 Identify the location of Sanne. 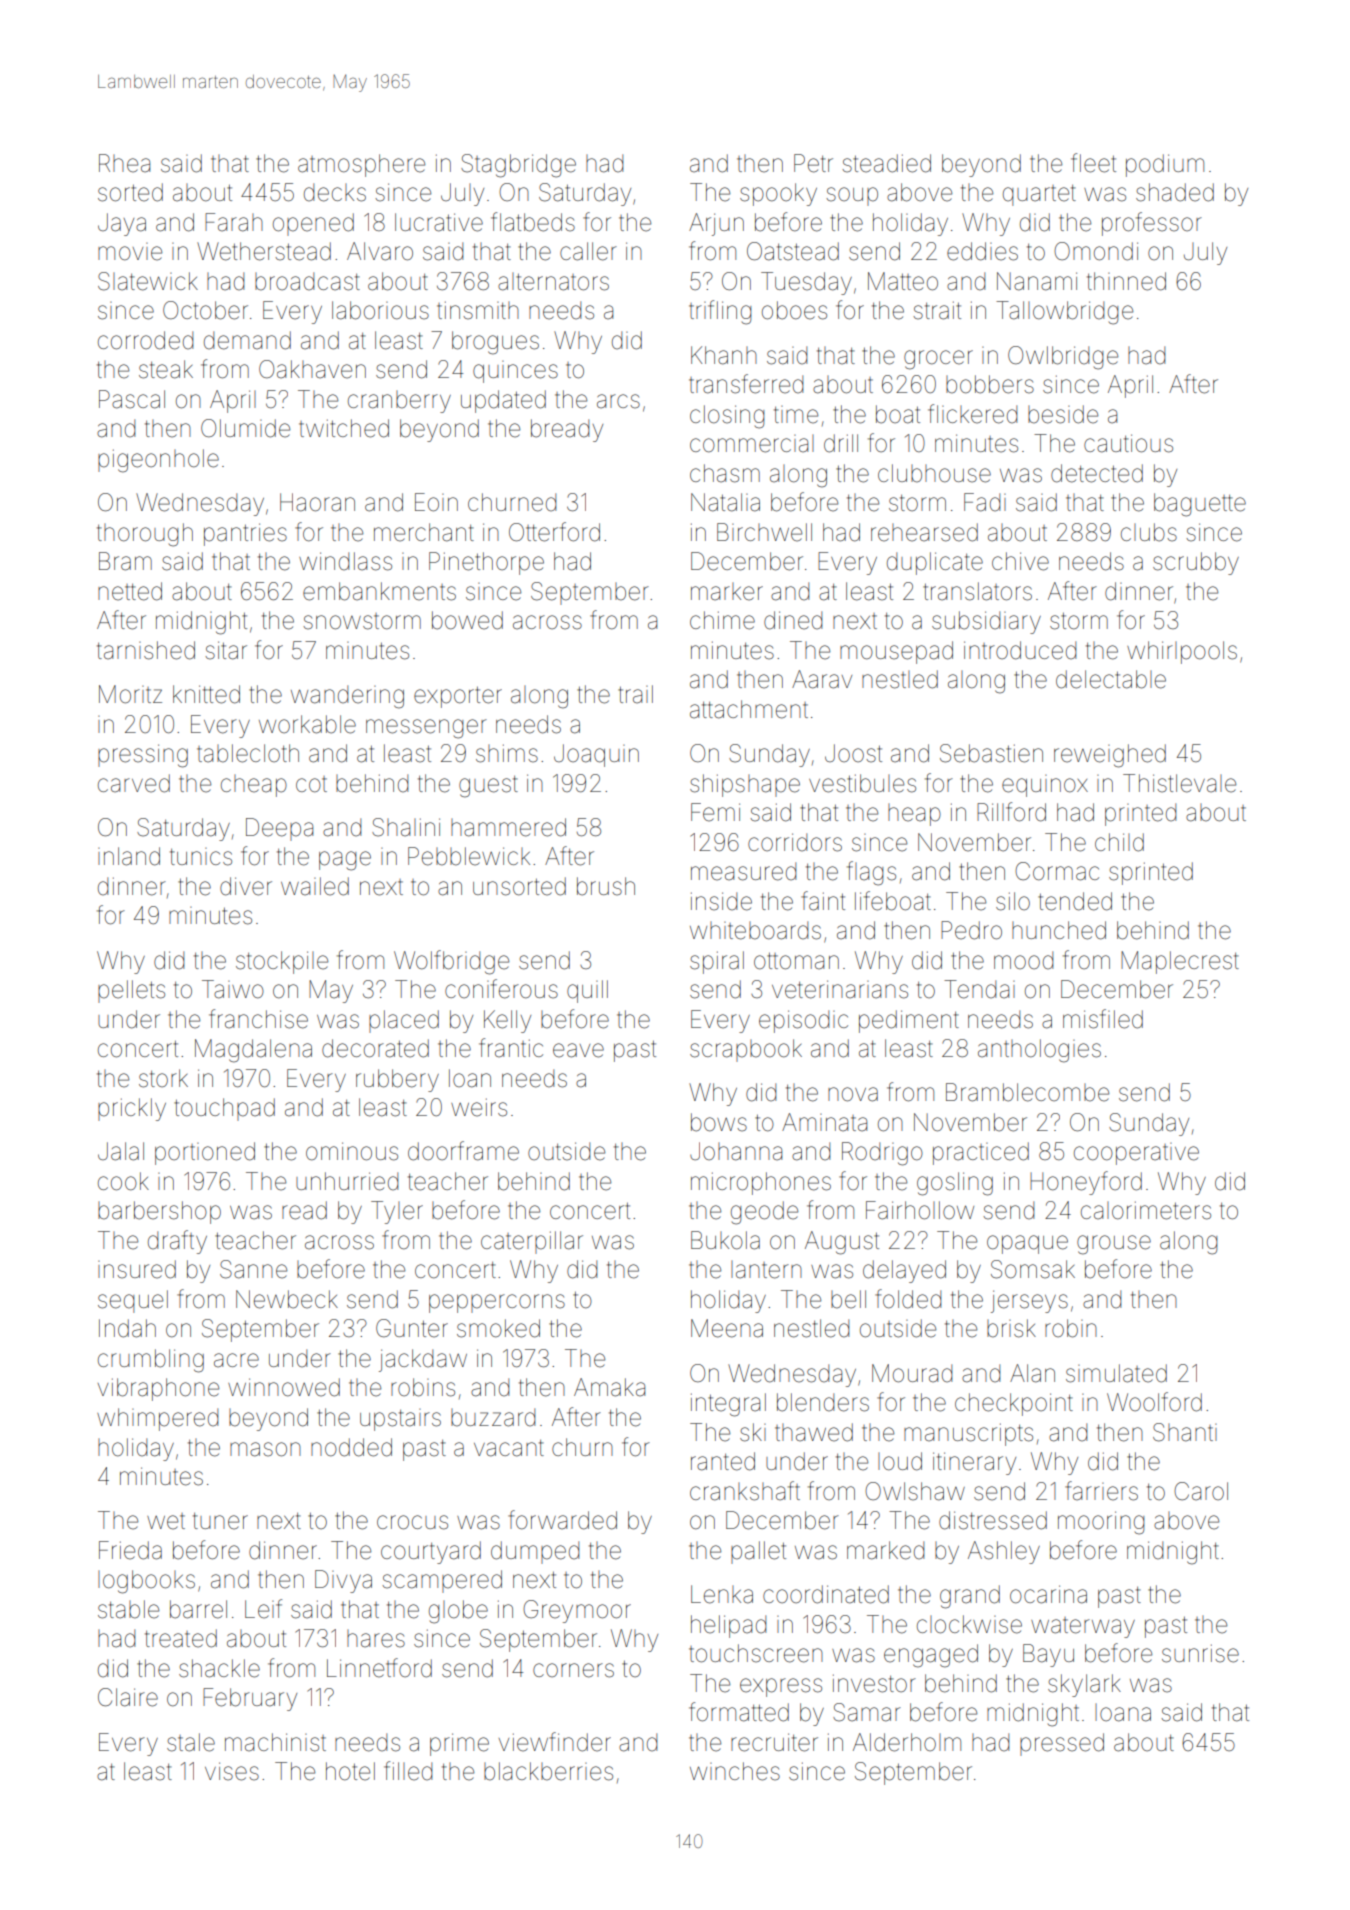
(253, 1269).
